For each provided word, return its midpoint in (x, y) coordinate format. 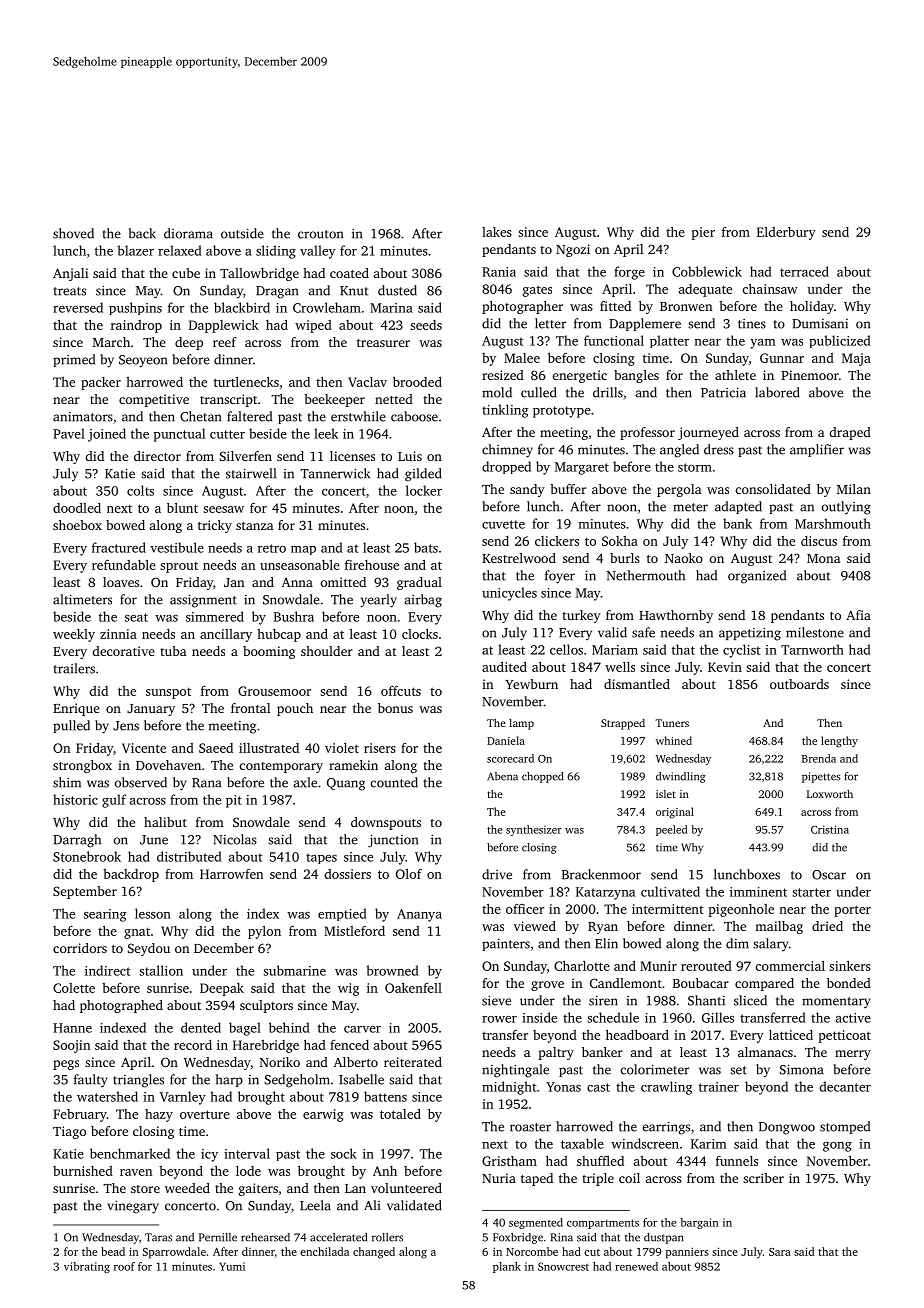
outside (242, 233)
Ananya (419, 915)
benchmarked (130, 1153)
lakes (497, 232)
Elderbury (786, 233)
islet (666, 794)
